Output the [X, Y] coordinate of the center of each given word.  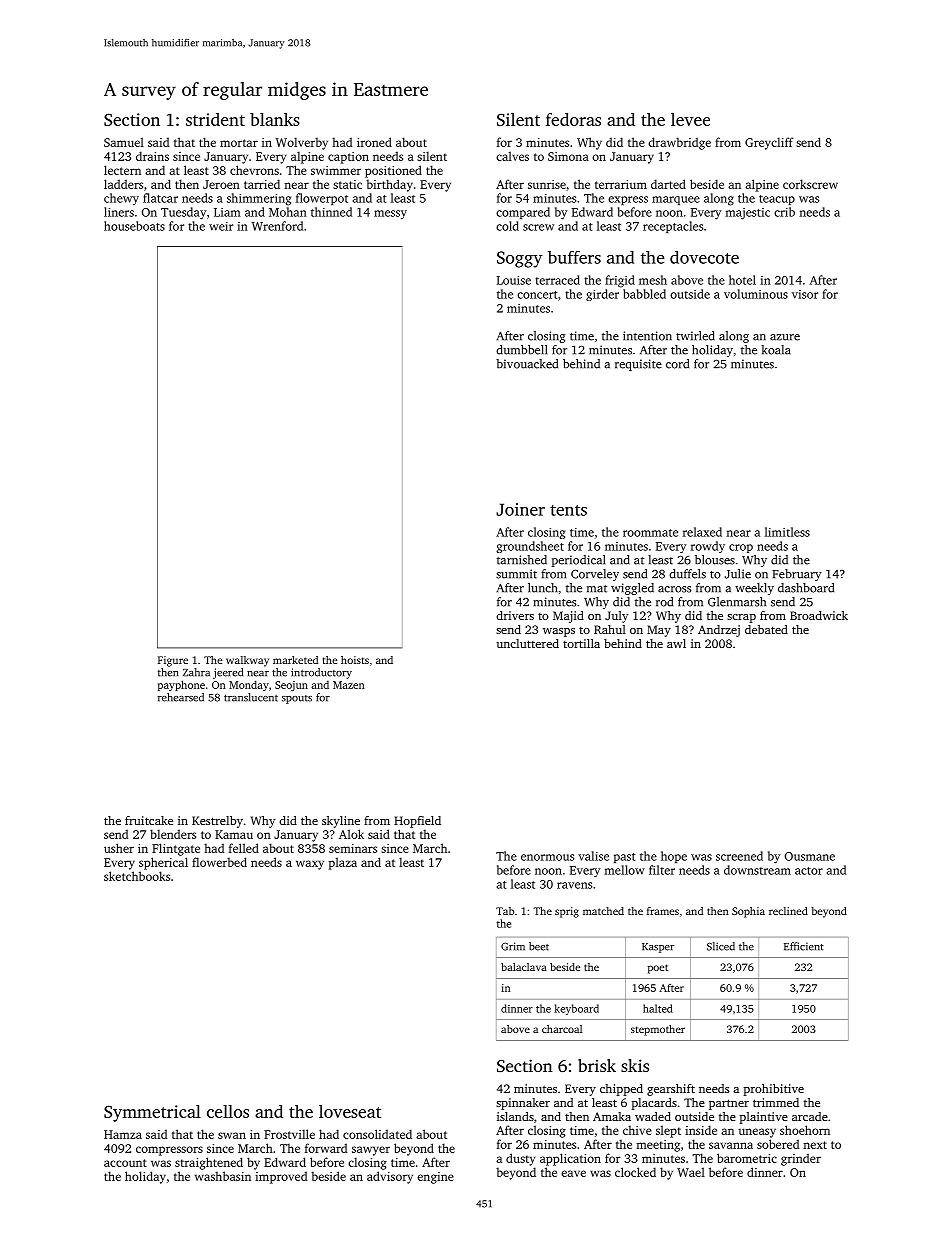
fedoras [573, 119]
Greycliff [769, 143]
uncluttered [527, 643]
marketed [295, 660]
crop [741, 548]
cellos [228, 1111]
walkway [247, 661]
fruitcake [149, 820]
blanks [275, 119]
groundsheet [530, 547]
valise [593, 856]
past [625, 858]
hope [674, 857]
